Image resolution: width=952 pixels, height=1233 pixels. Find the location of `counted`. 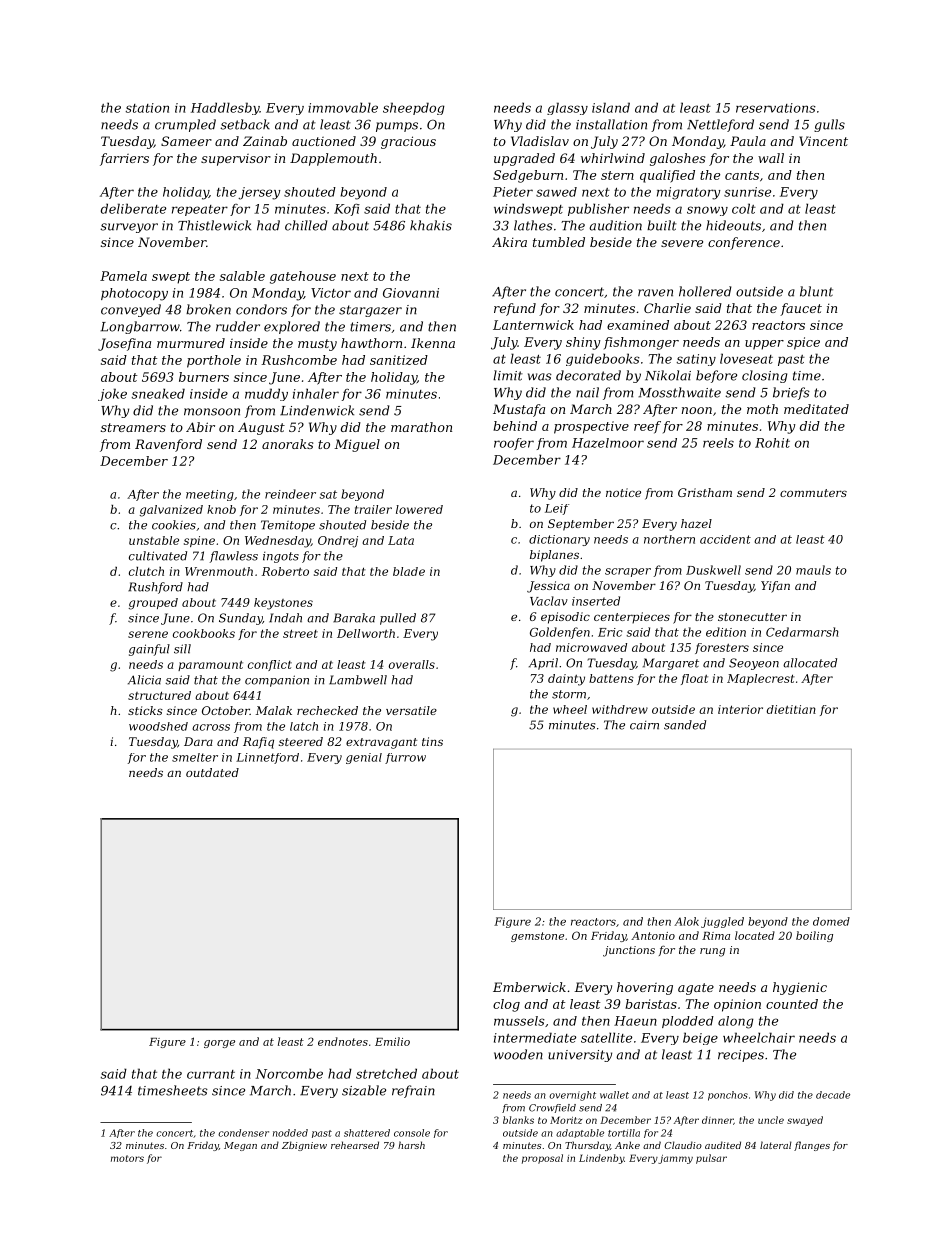

counted is located at coordinates (792, 1004).
